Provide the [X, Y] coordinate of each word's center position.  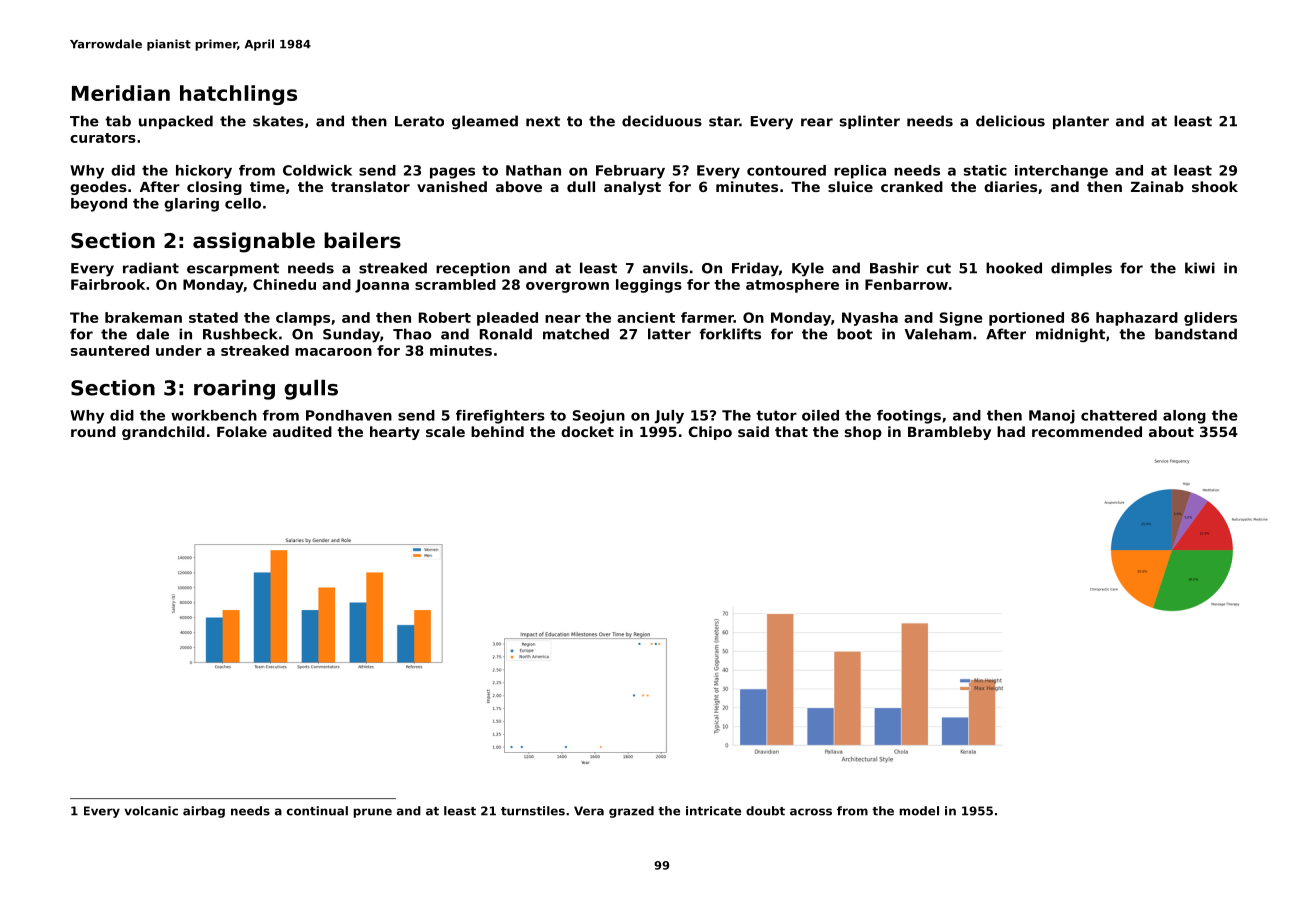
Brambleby [949, 433]
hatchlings [238, 95]
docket [587, 431]
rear [817, 122]
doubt [765, 811]
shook [1215, 186]
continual [317, 811]
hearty [395, 433]
